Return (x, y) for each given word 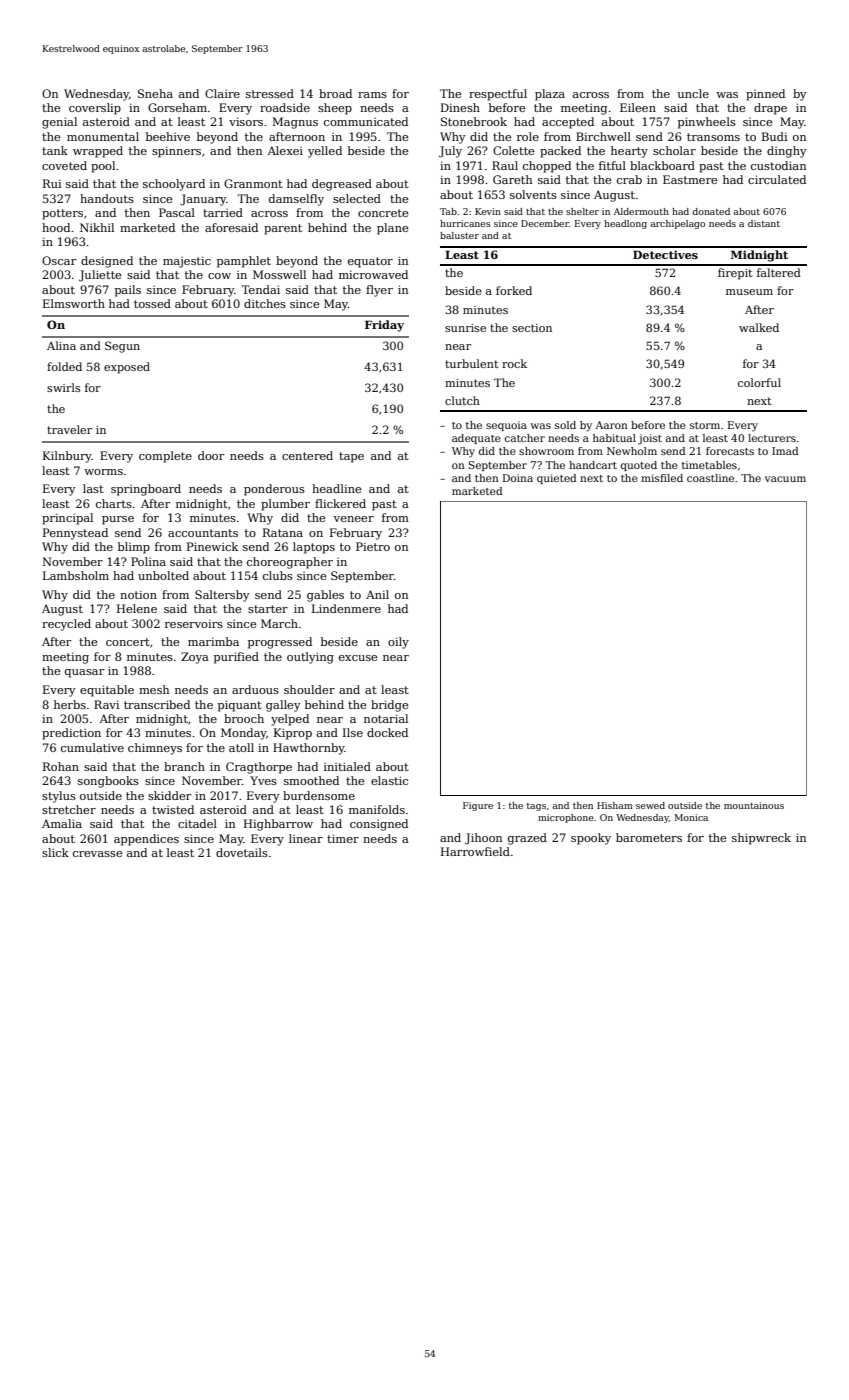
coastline (710, 478)
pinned (765, 95)
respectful (498, 95)
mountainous (754, 805)
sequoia (506, 426)
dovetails (242, 852)
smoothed (311, 780)
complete (165, 457)
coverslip (95, 109)
